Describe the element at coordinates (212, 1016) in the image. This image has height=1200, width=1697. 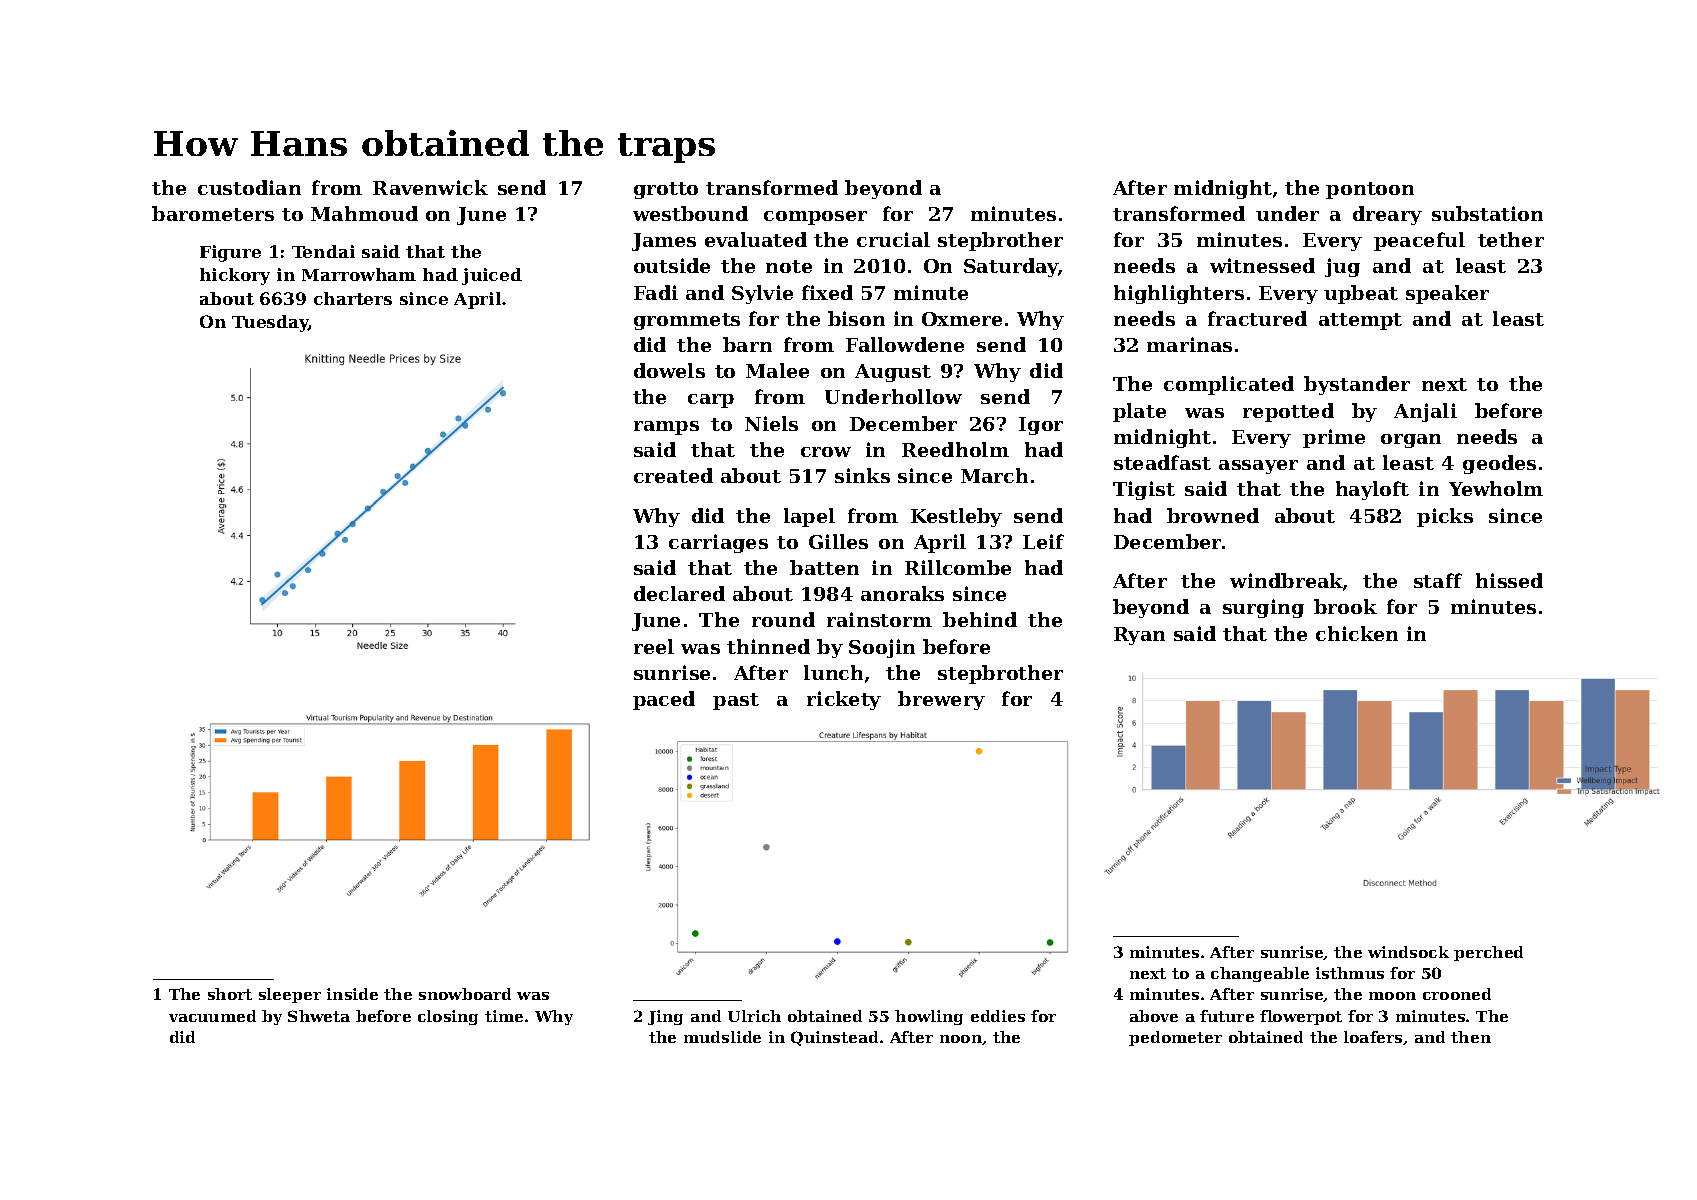
I see `vacuumed` at that location.
